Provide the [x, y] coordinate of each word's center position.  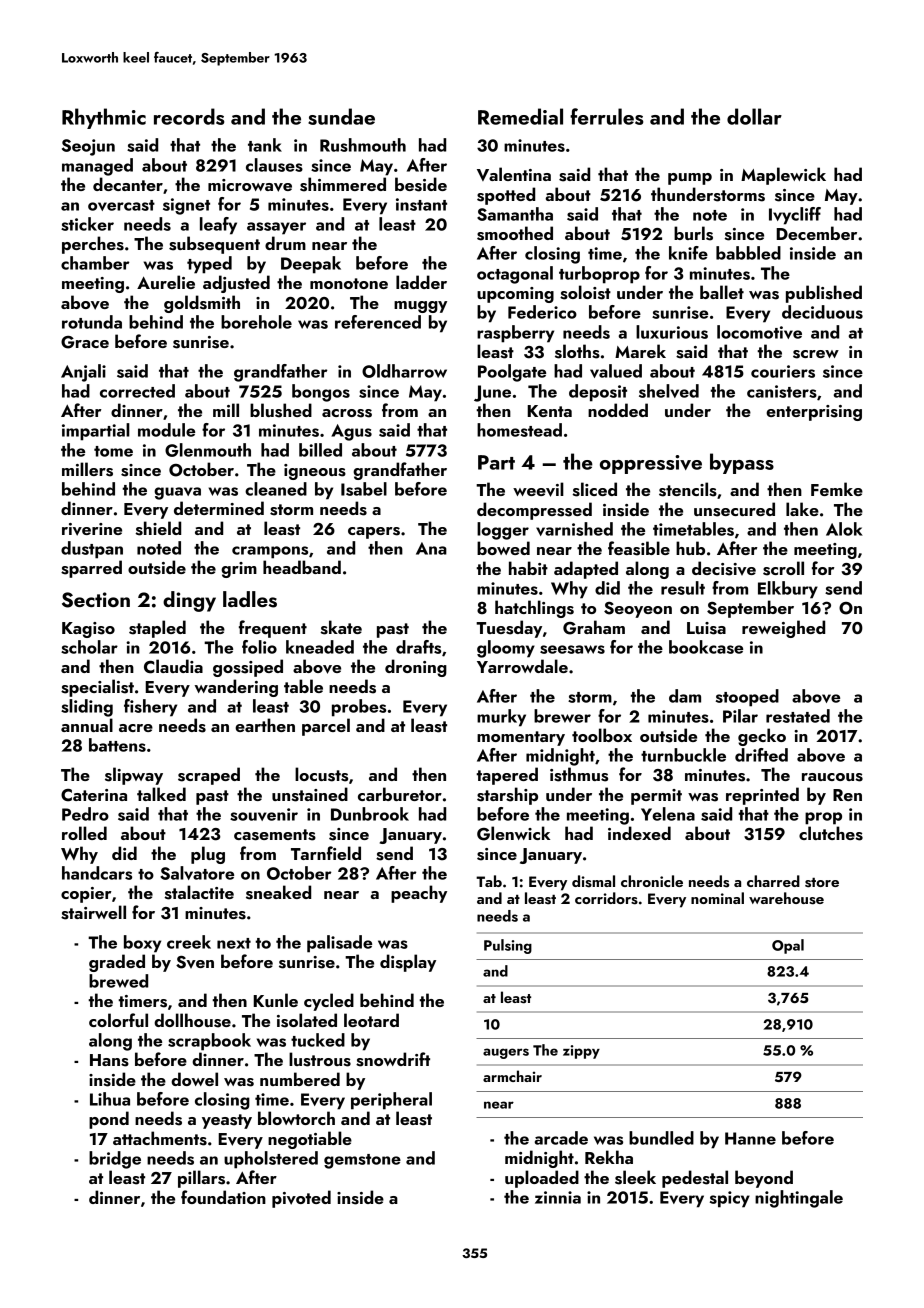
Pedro [85, 814]
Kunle [275, 1000]
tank [265, 145]
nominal [717, 898]
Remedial [520, 116]
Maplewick [783, 176]
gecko [762, 737]
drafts [418, 647]
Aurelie [166, 282]
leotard [371, 1020]
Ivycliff [795, 216]
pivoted [301, 1199]
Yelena [668, 814]
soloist [585, 292]
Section [96, 600]
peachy [419, 894]
